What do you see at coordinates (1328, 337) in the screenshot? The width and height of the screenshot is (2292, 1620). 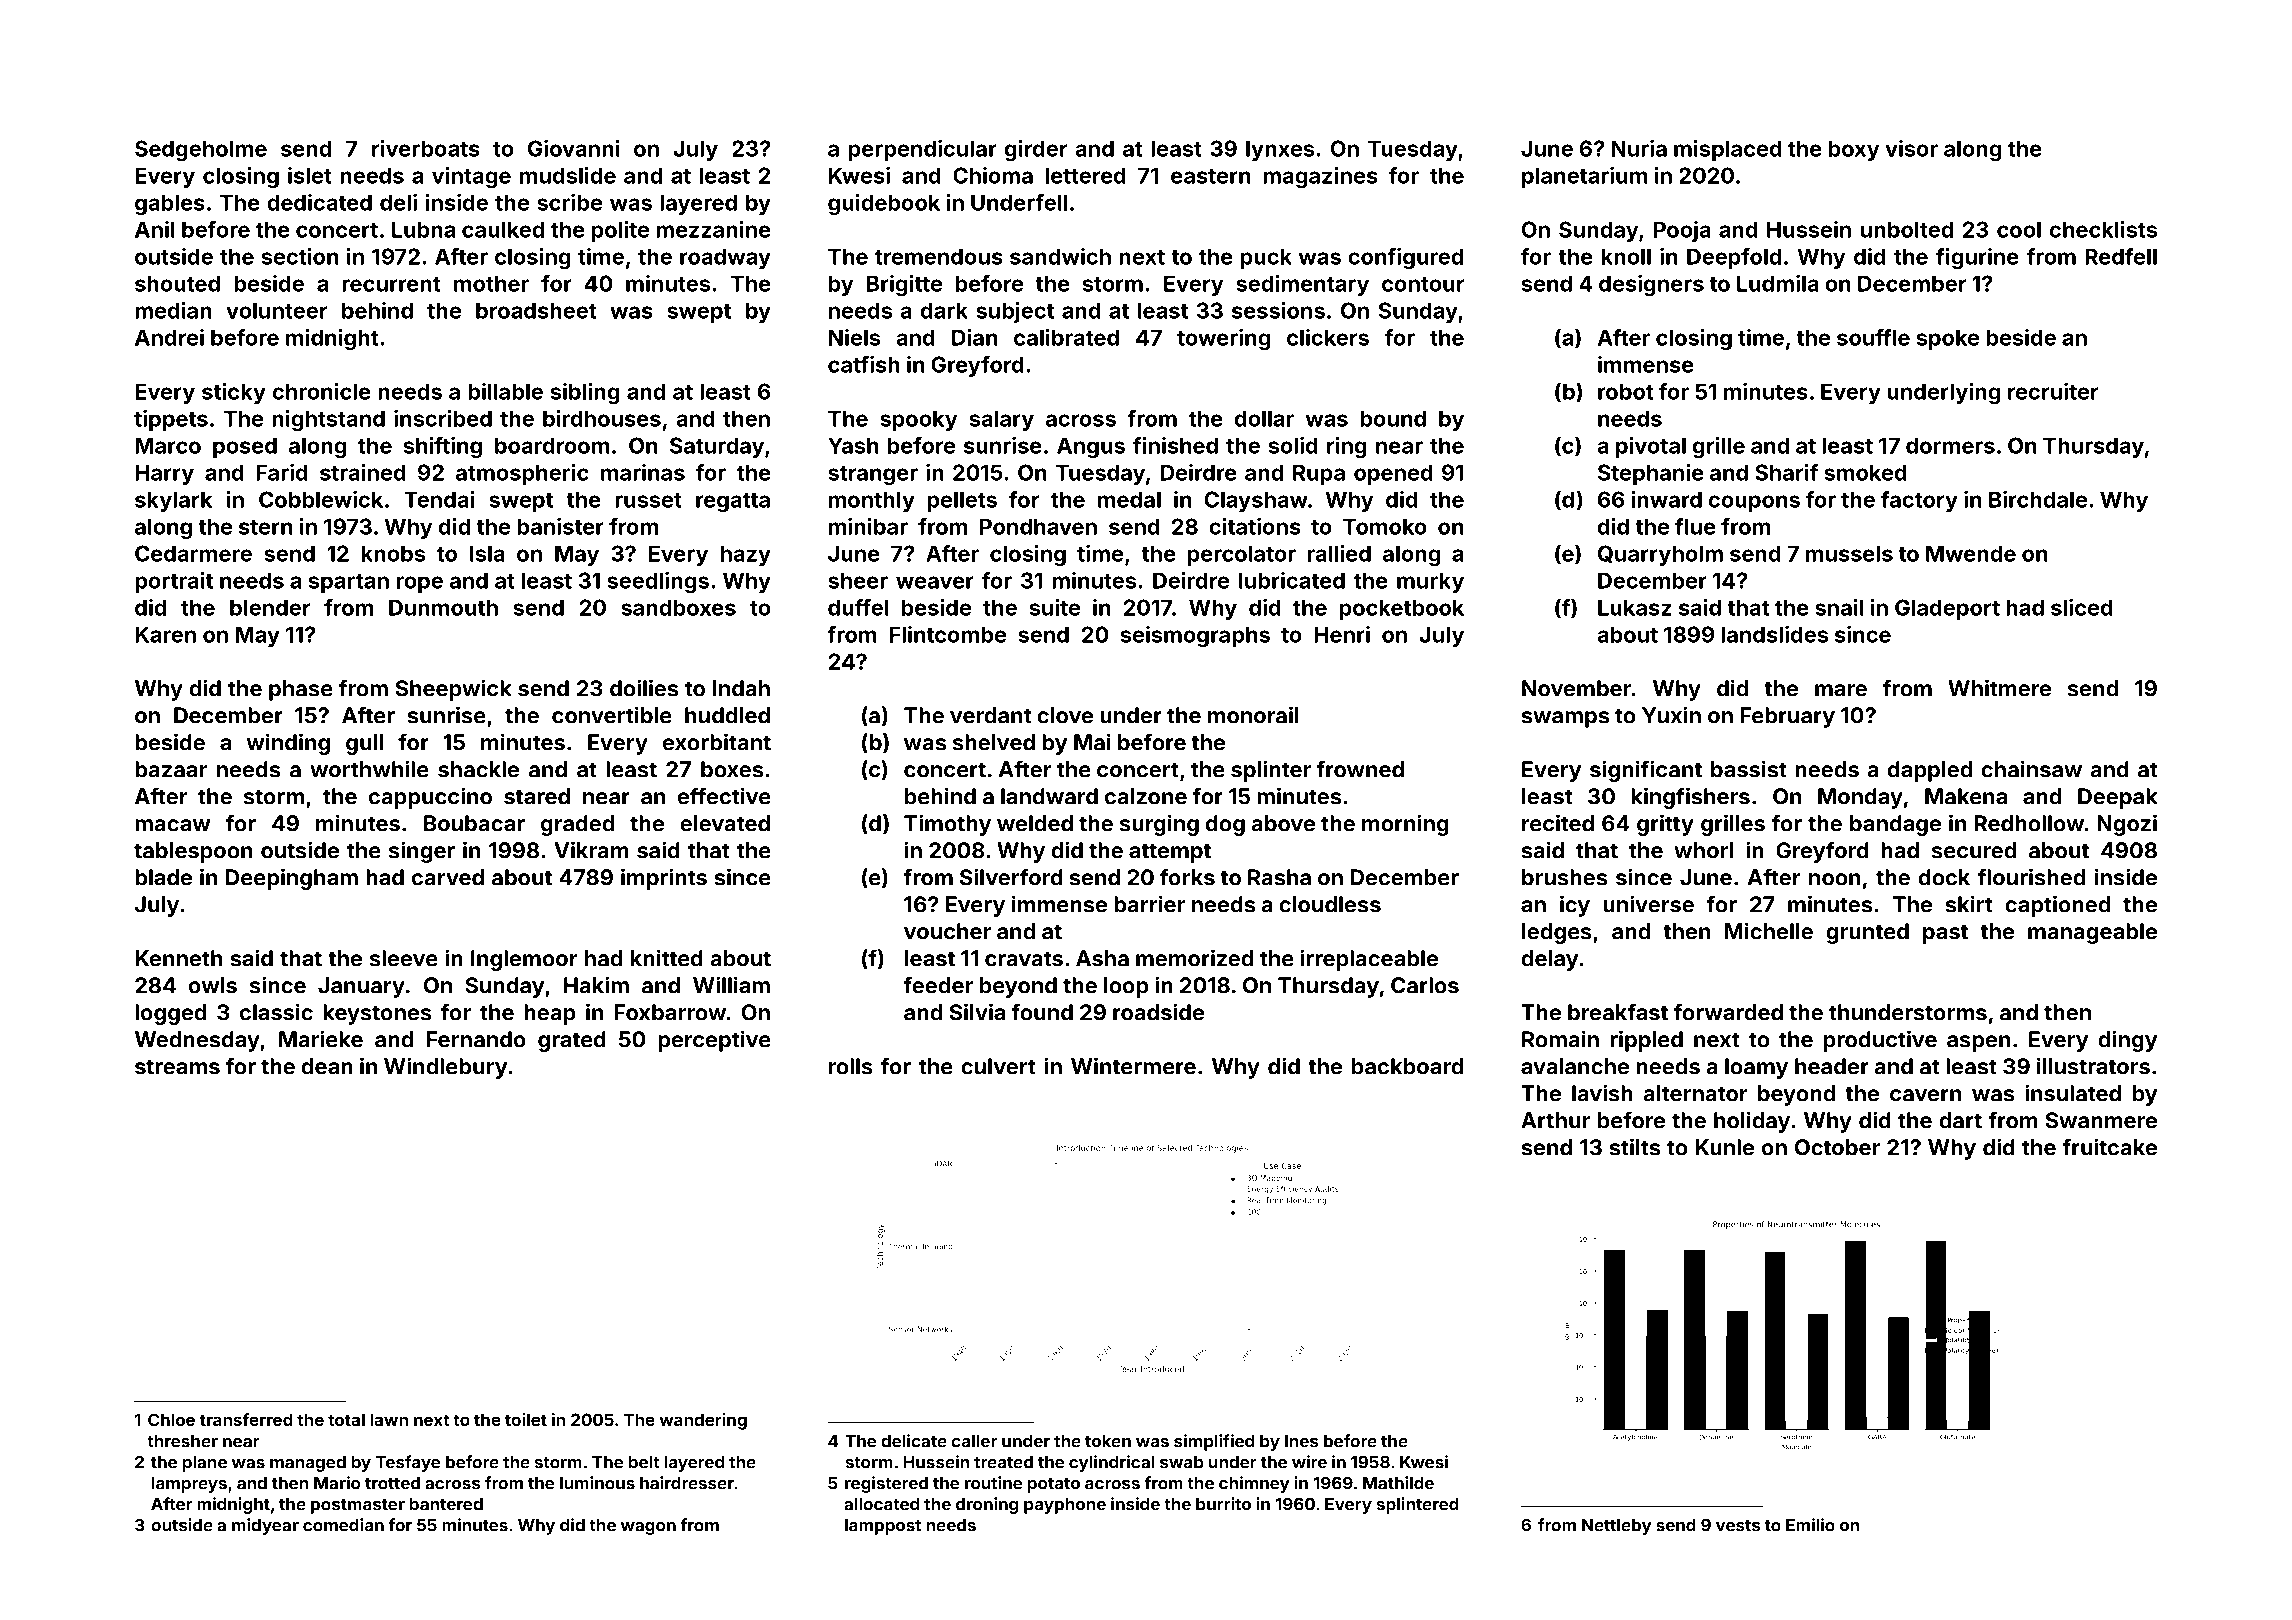 I see `clickers` at bounding box center [1328, 337].
